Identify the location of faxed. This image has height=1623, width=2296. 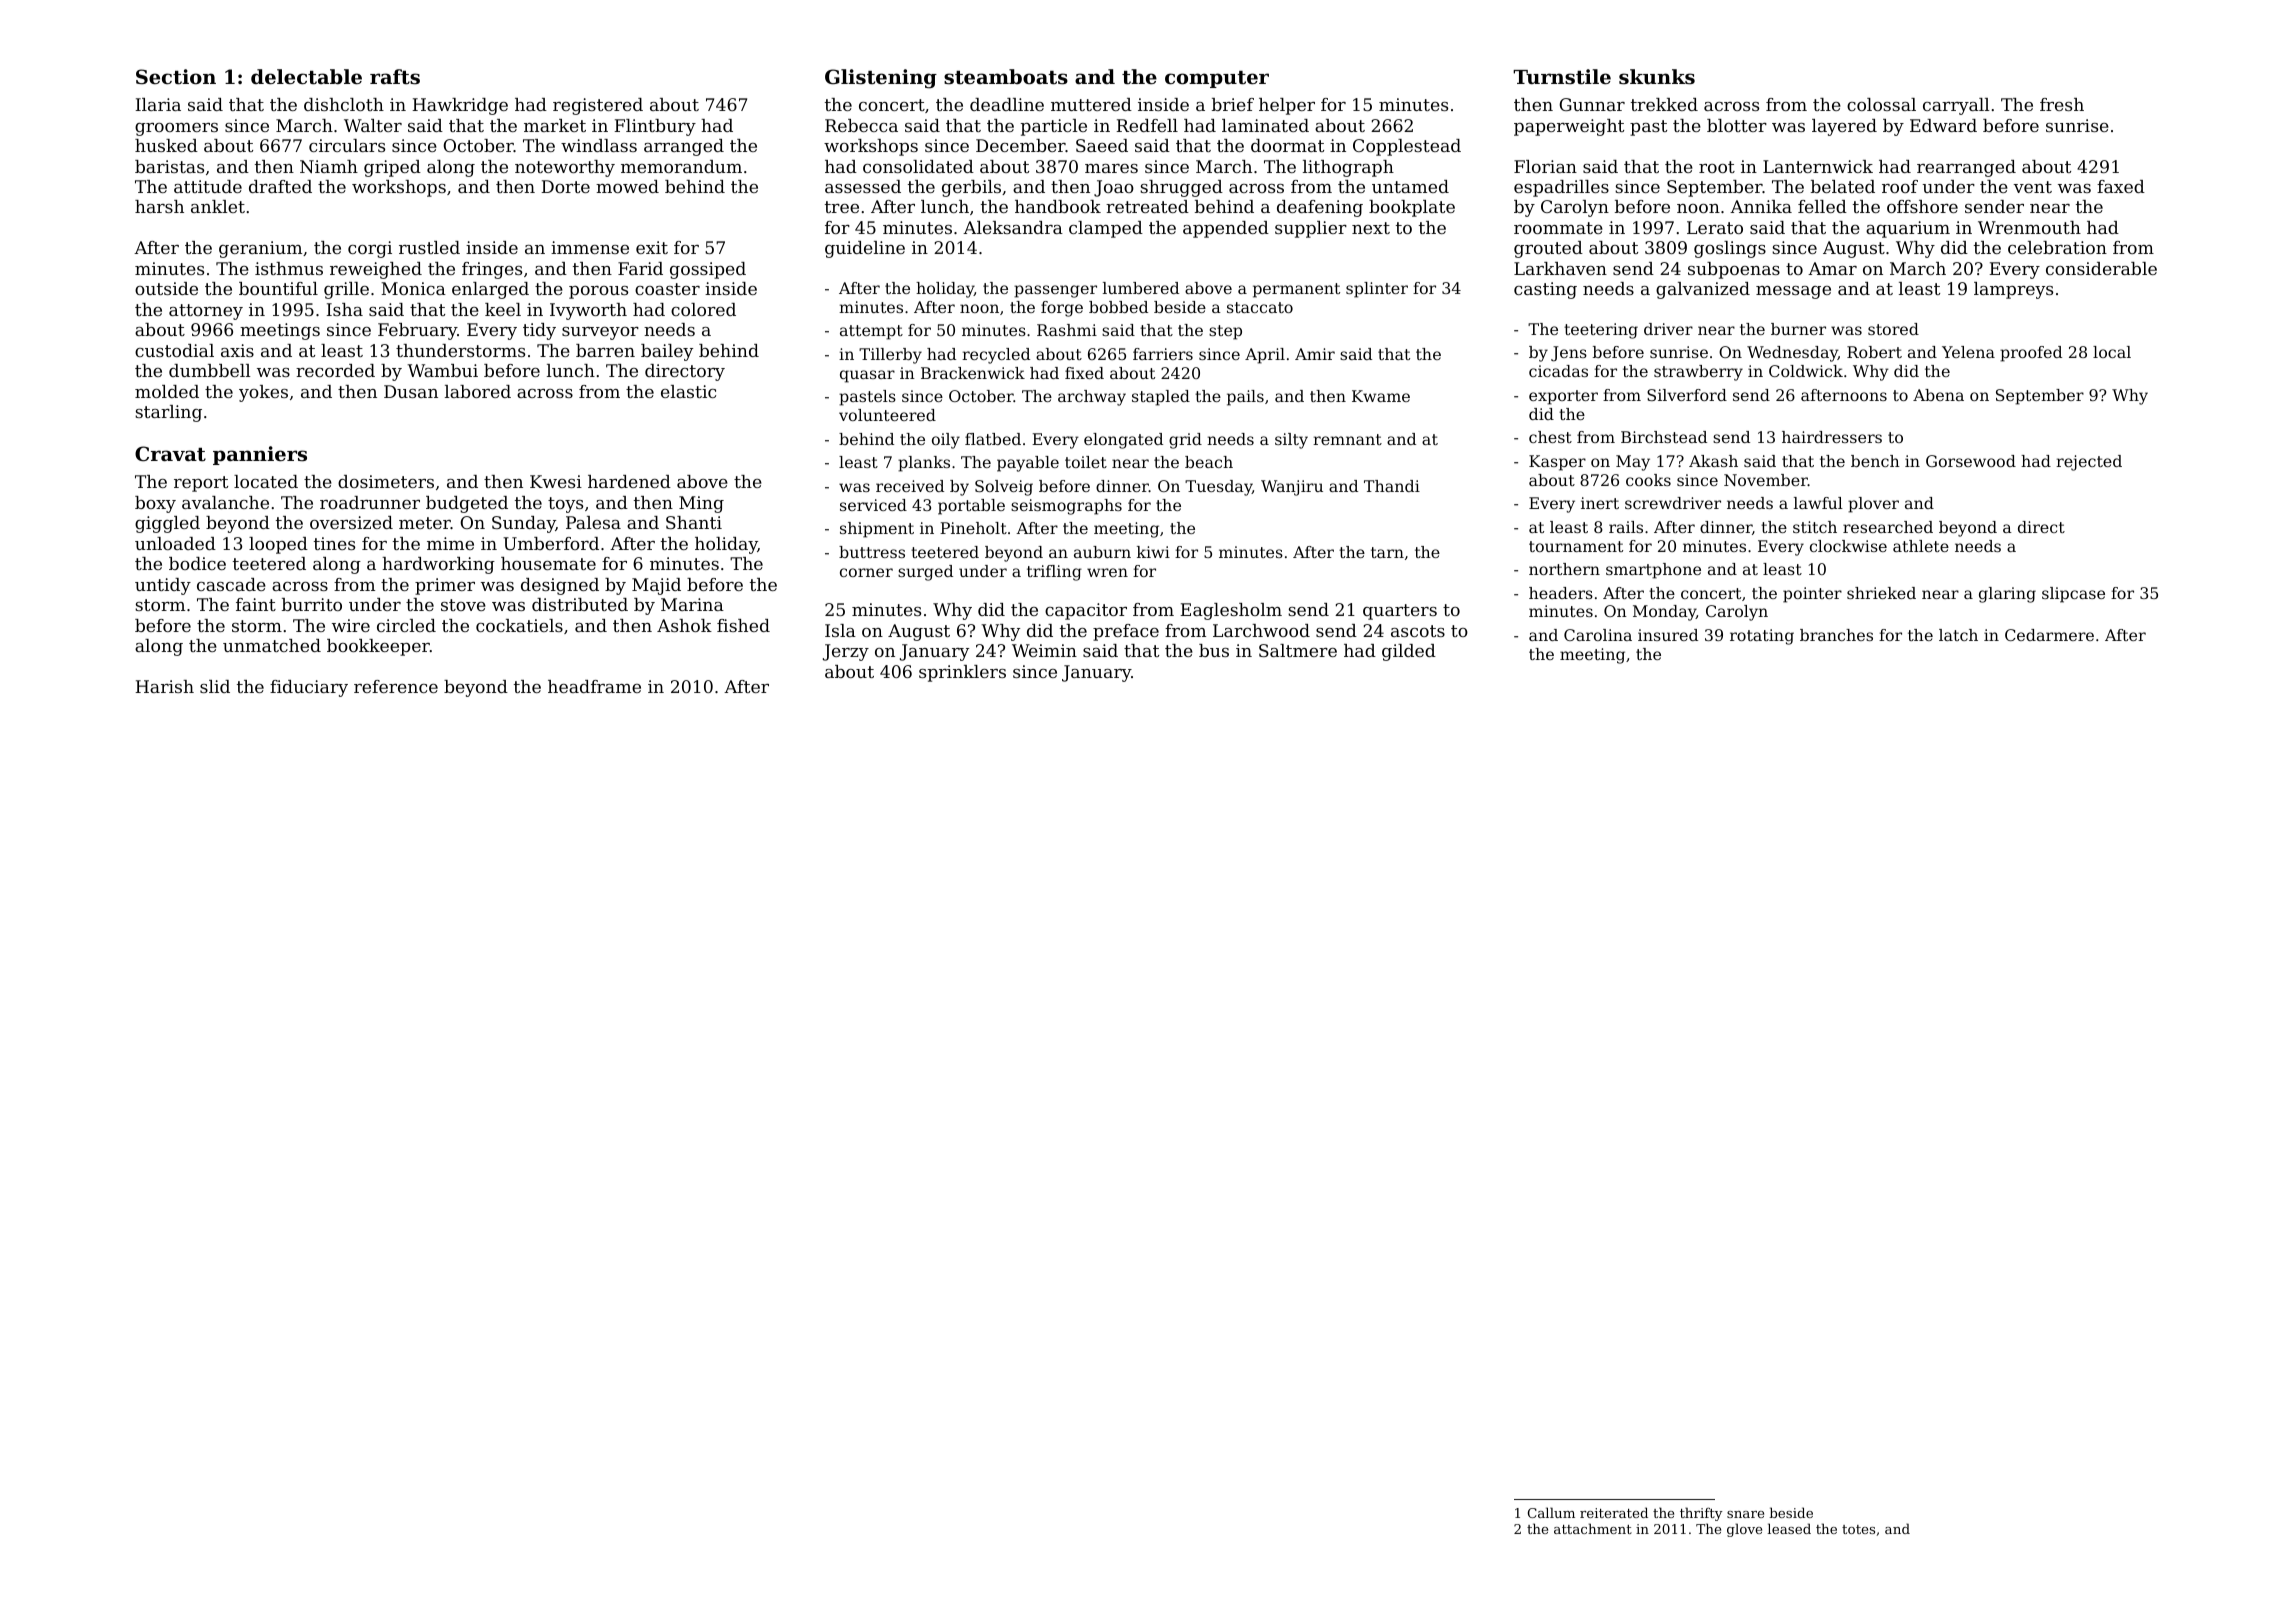
(2121, 186).
